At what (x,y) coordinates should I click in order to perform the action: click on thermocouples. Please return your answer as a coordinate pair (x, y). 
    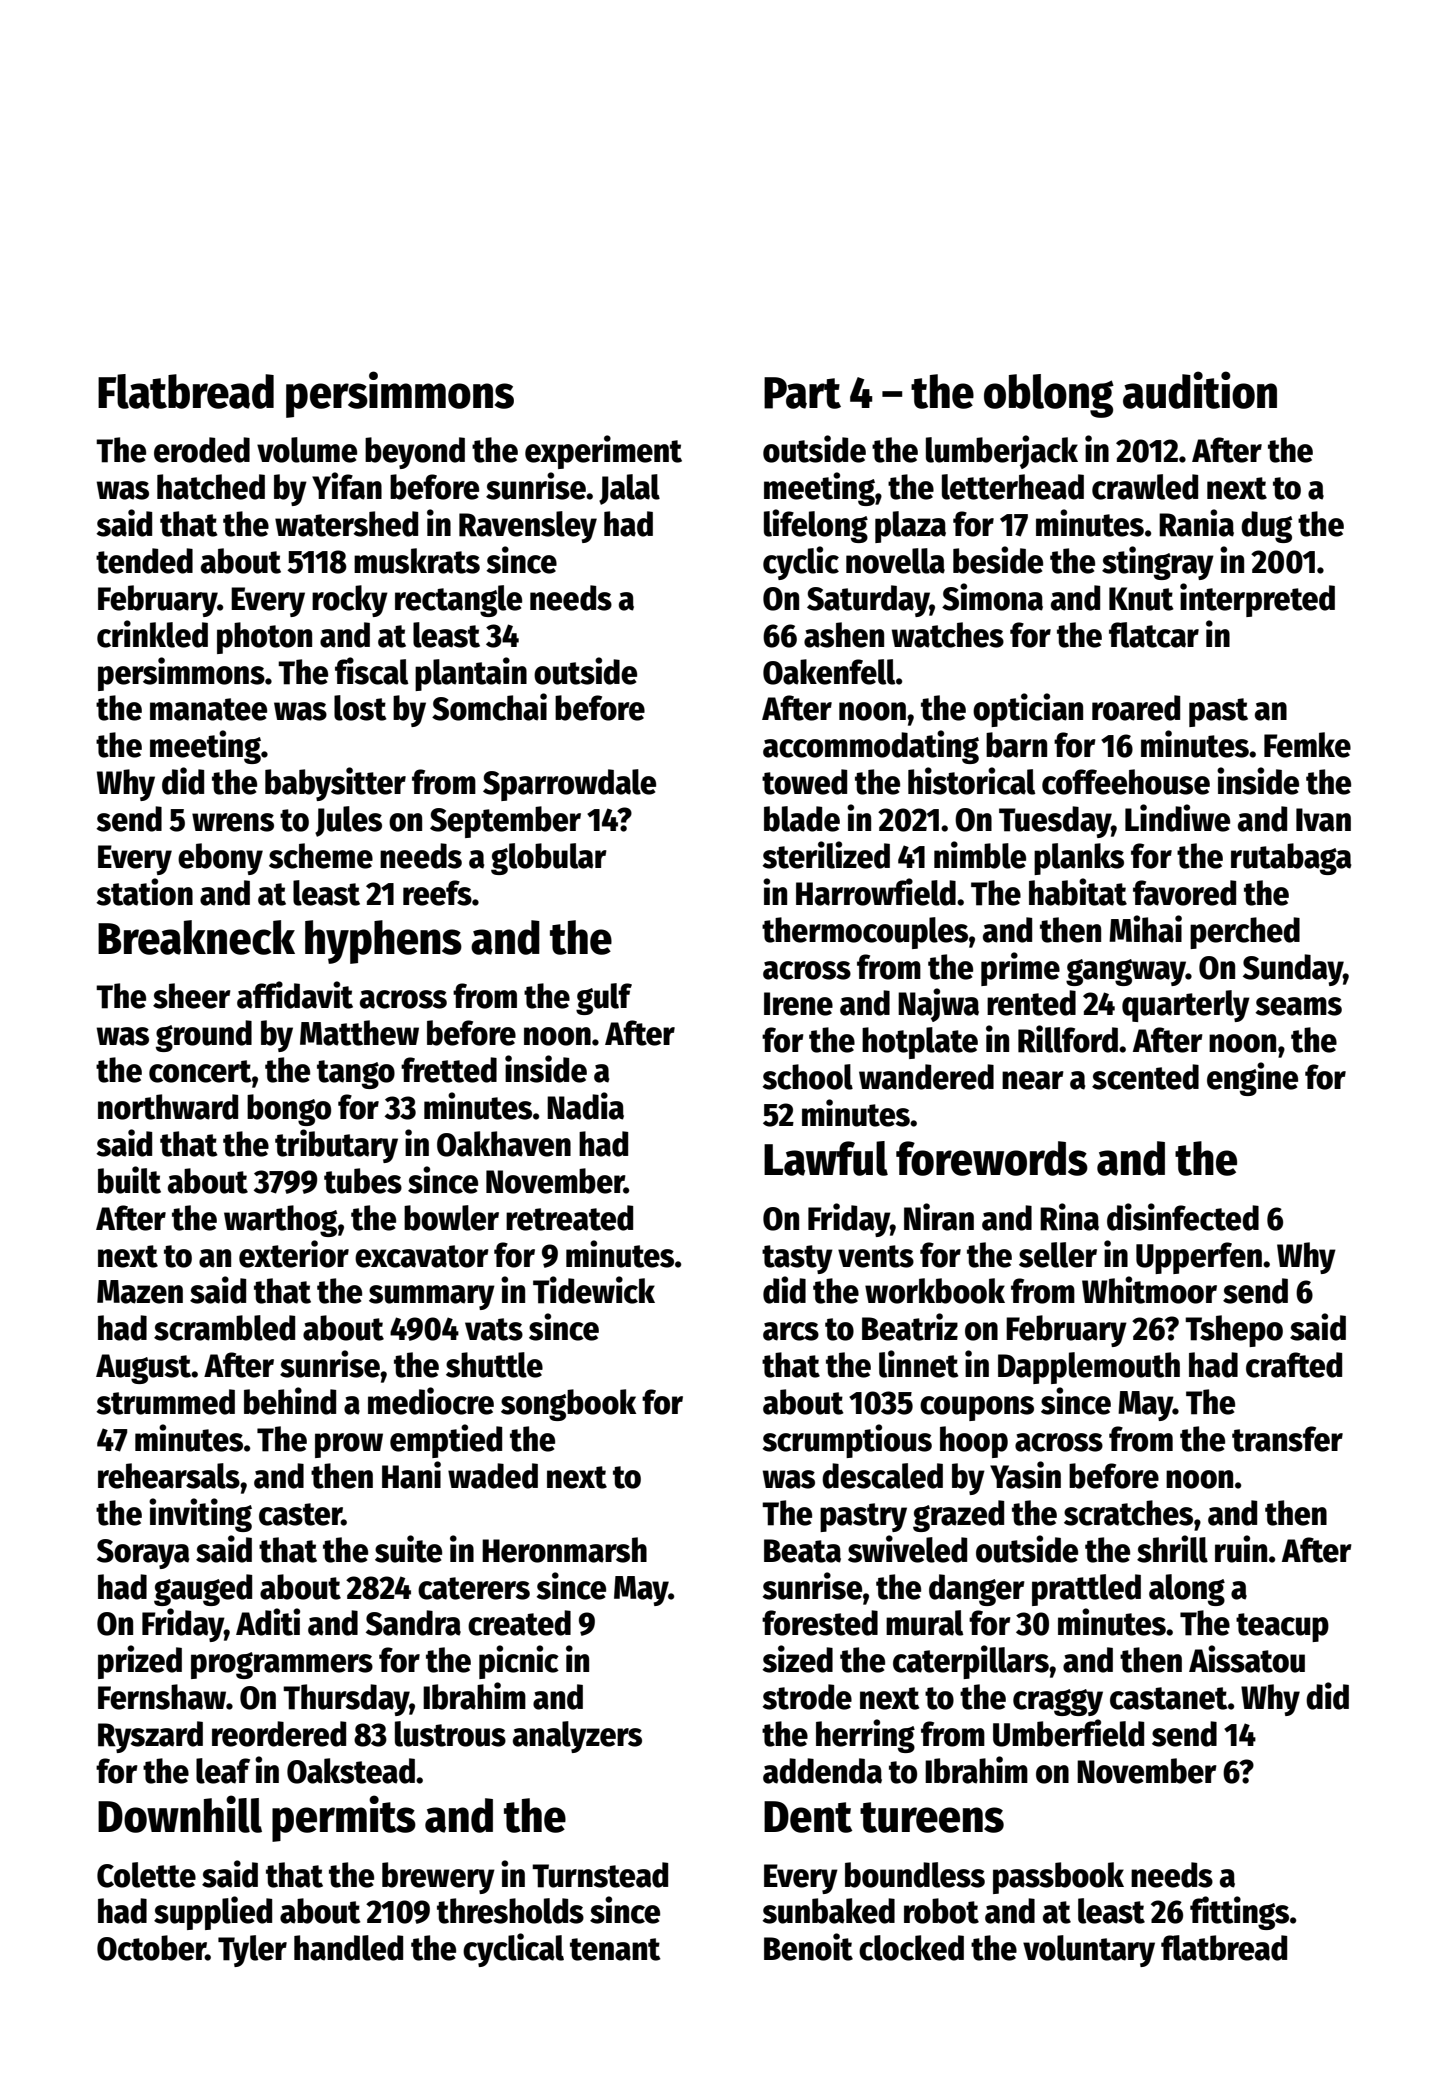
    Looking at the image, I should click on (865, 933).
